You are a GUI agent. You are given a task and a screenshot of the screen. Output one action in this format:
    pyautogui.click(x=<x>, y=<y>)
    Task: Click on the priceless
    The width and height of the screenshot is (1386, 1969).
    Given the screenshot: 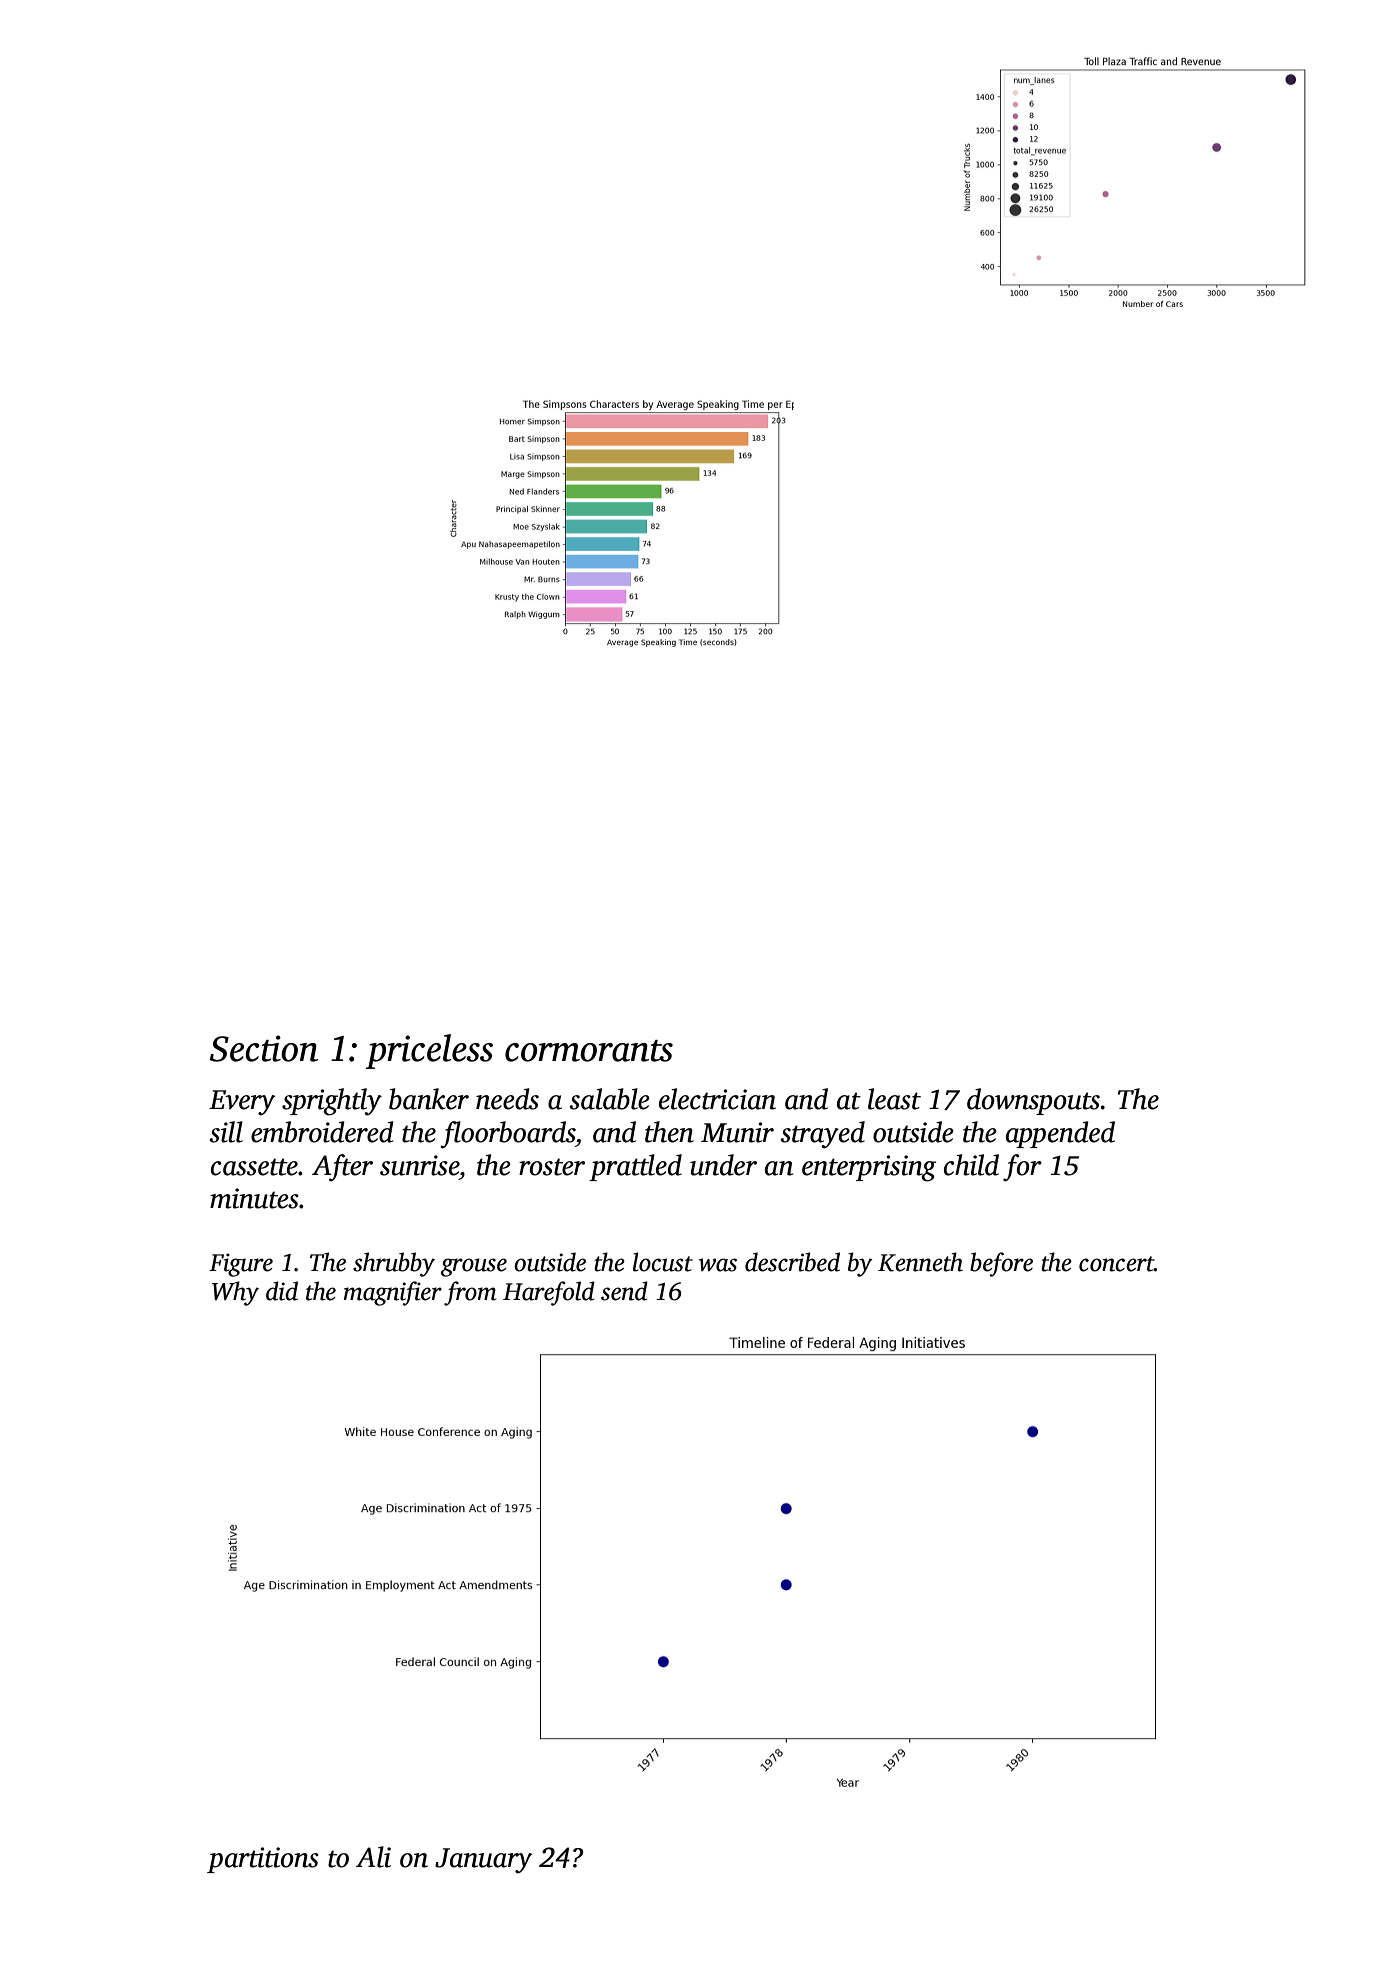 What is the action you would take?
    pyautogui.click(x=429, y=1051)
